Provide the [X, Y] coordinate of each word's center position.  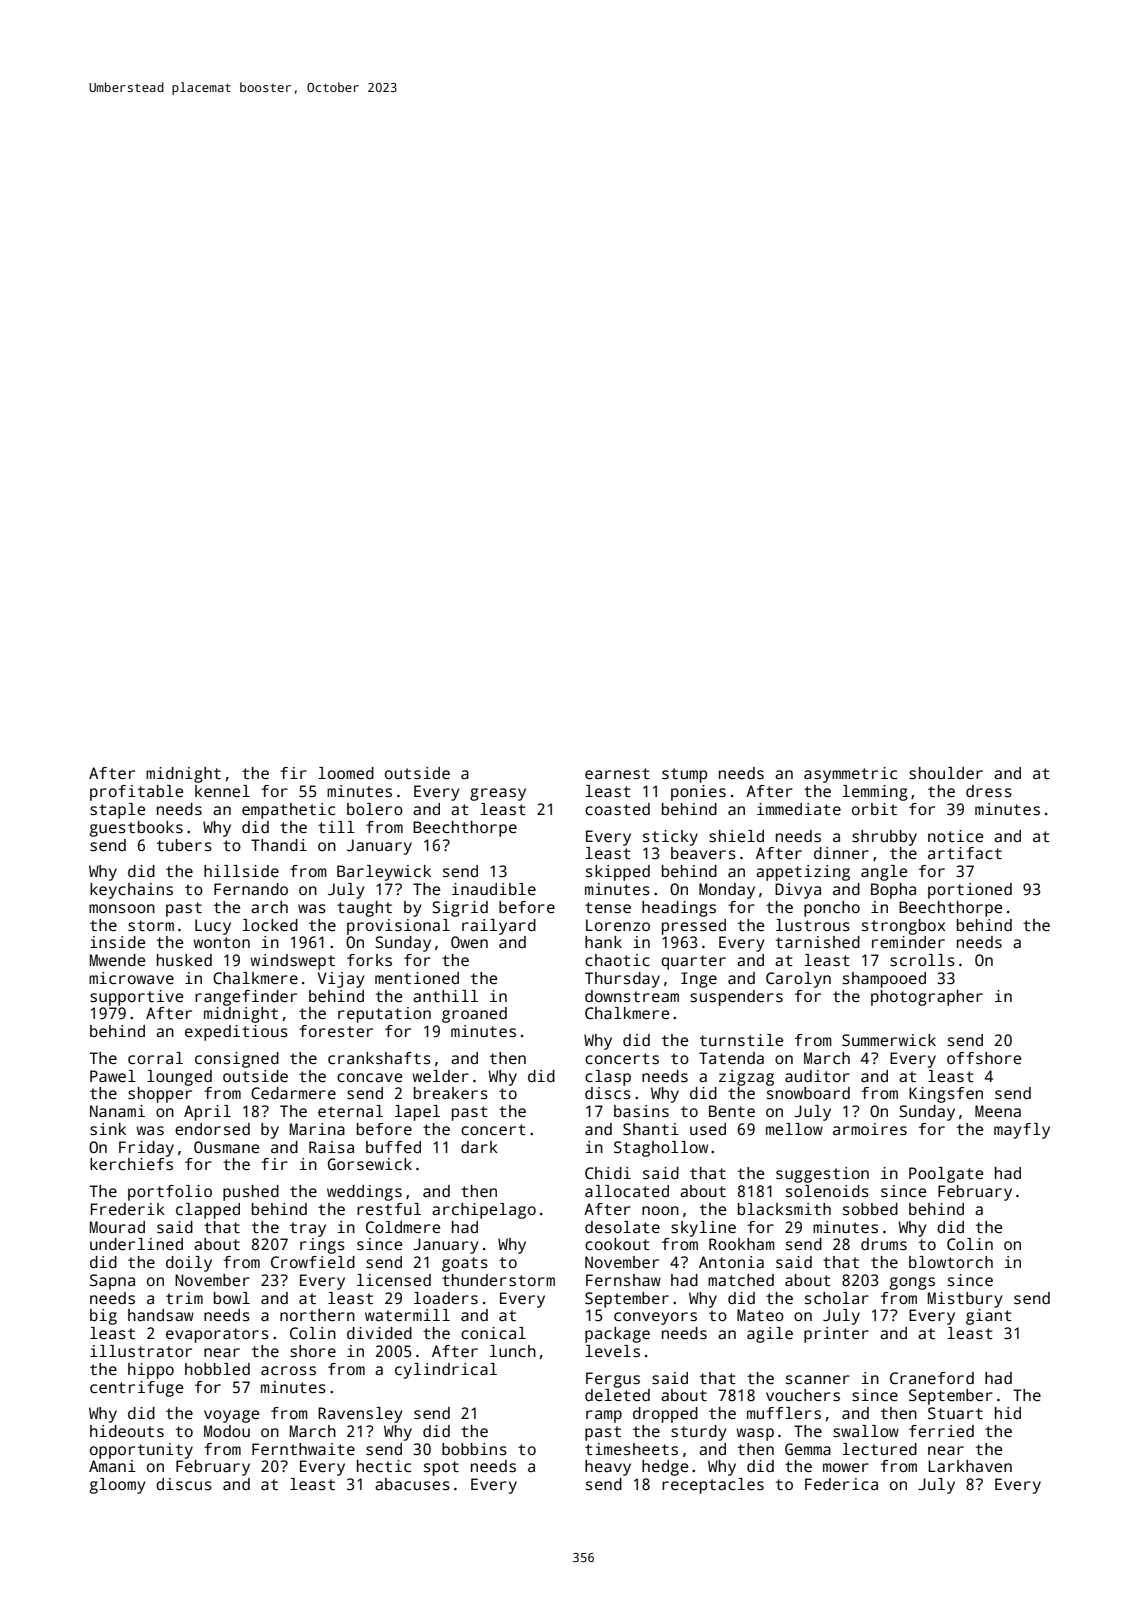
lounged [179, 1078]
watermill [407, 1315]
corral [155, 1058]
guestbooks [136, 829]
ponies [698, 793]
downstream [632, 996]
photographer [927, 998]
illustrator [141, 1351]
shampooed [884, 980]
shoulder [946, 773]
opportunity [141, 1451]
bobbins [474, 1449]
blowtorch [951, 1262]
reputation [384, 1015]
